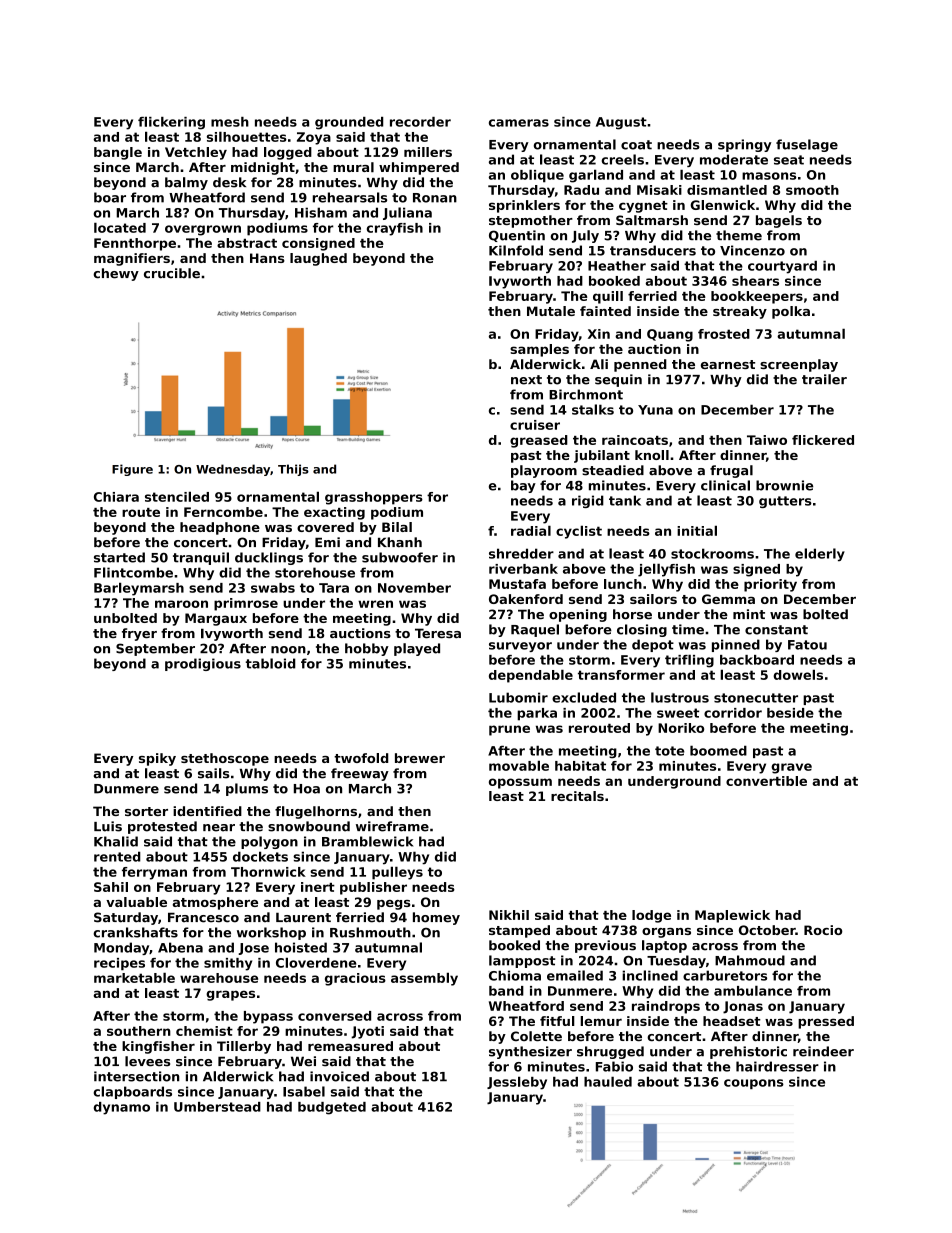 This document has height=1233, width=952. What do you see at coordinates (779, 221) in the document?
I see `bagels` at bounding box center [779, 221].
